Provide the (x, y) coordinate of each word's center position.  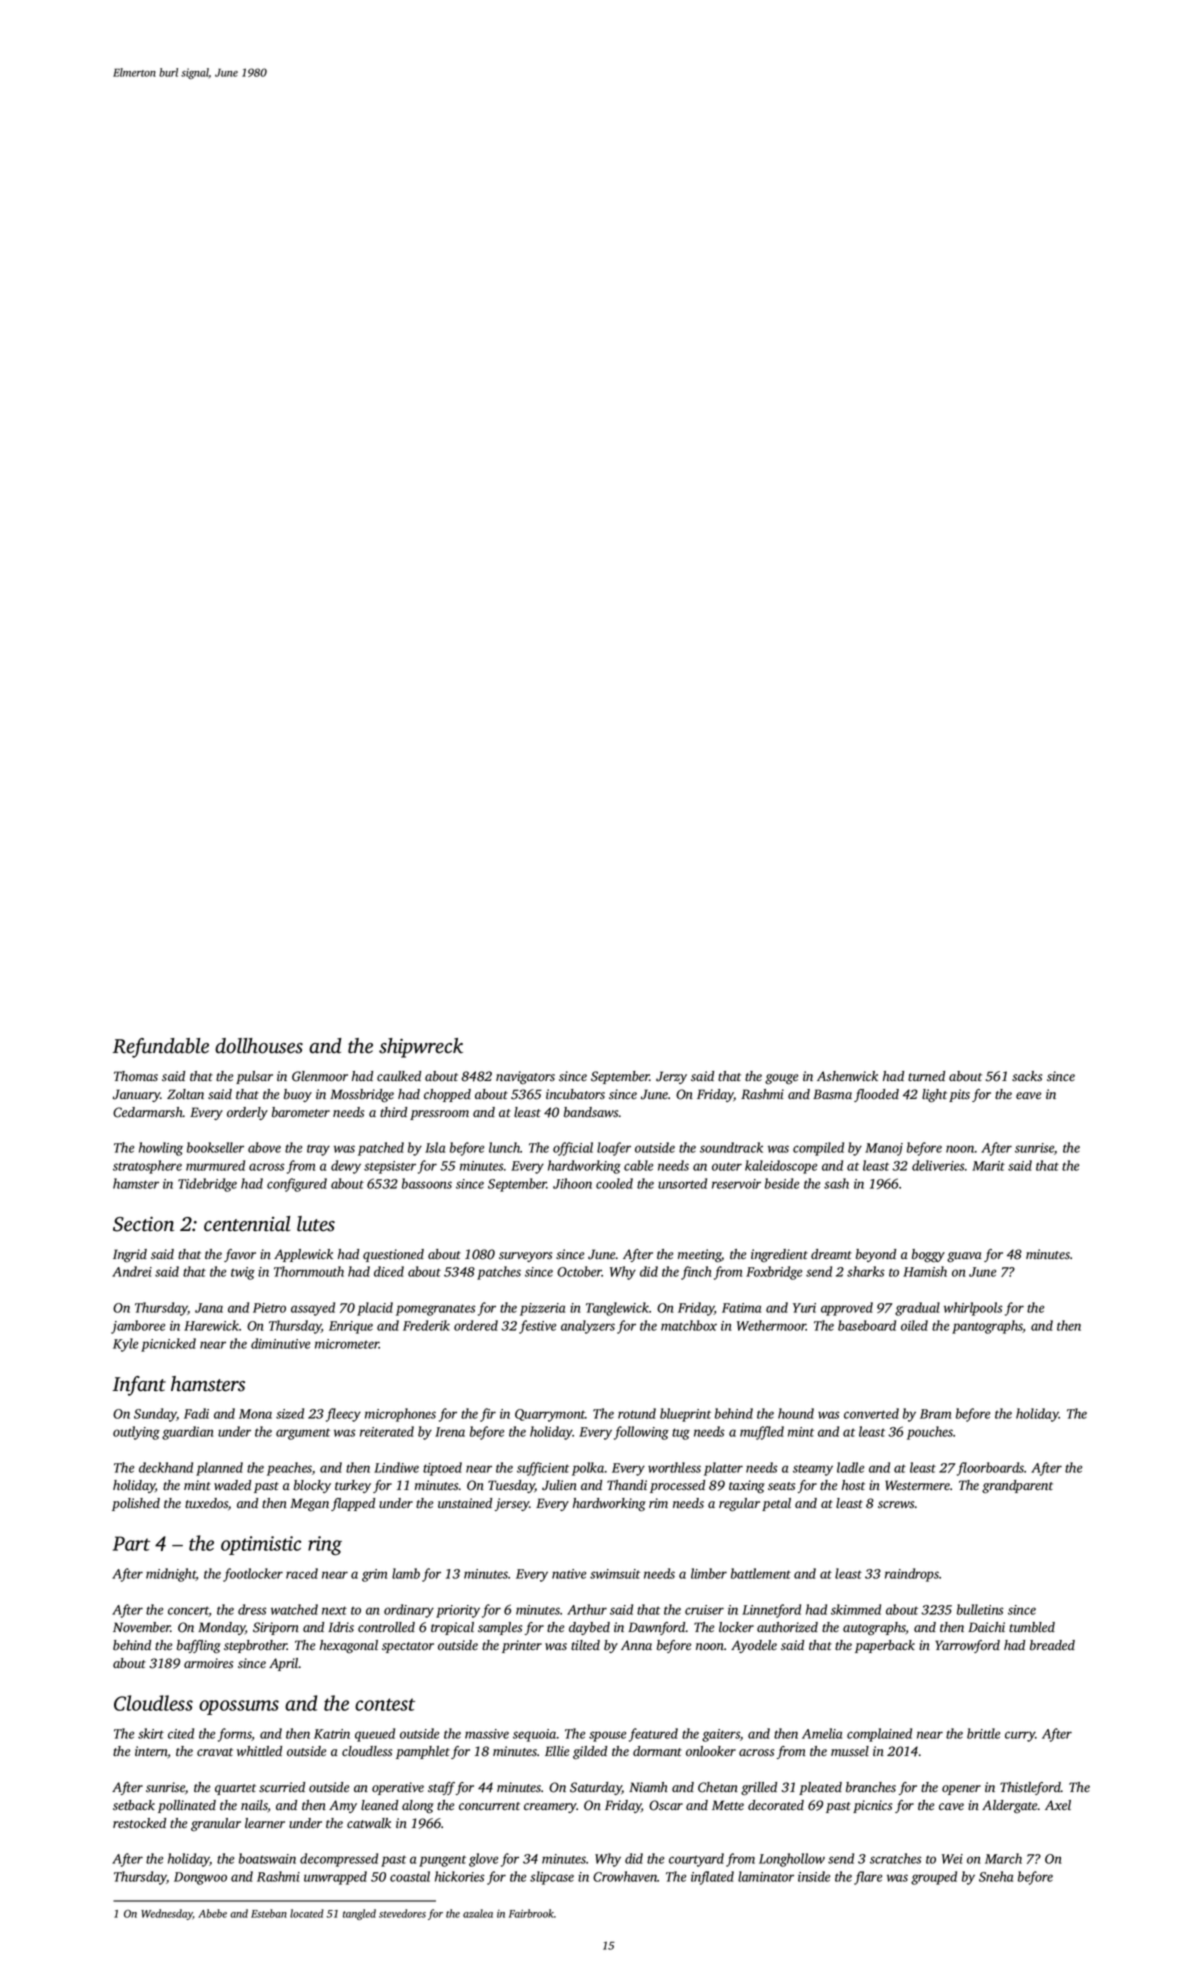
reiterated (387, 1431)
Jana (209, 1308)
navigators (525, 1077)
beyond (876, 1255)
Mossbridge (362, 1096)
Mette (728, 1805)
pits (959, 1095)
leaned (379, 1805)
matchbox (689, 1325)
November (142, 1627)
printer (522, 1646)
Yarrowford (967, 1646)
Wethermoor (771, 1325)
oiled (914, 1325)
